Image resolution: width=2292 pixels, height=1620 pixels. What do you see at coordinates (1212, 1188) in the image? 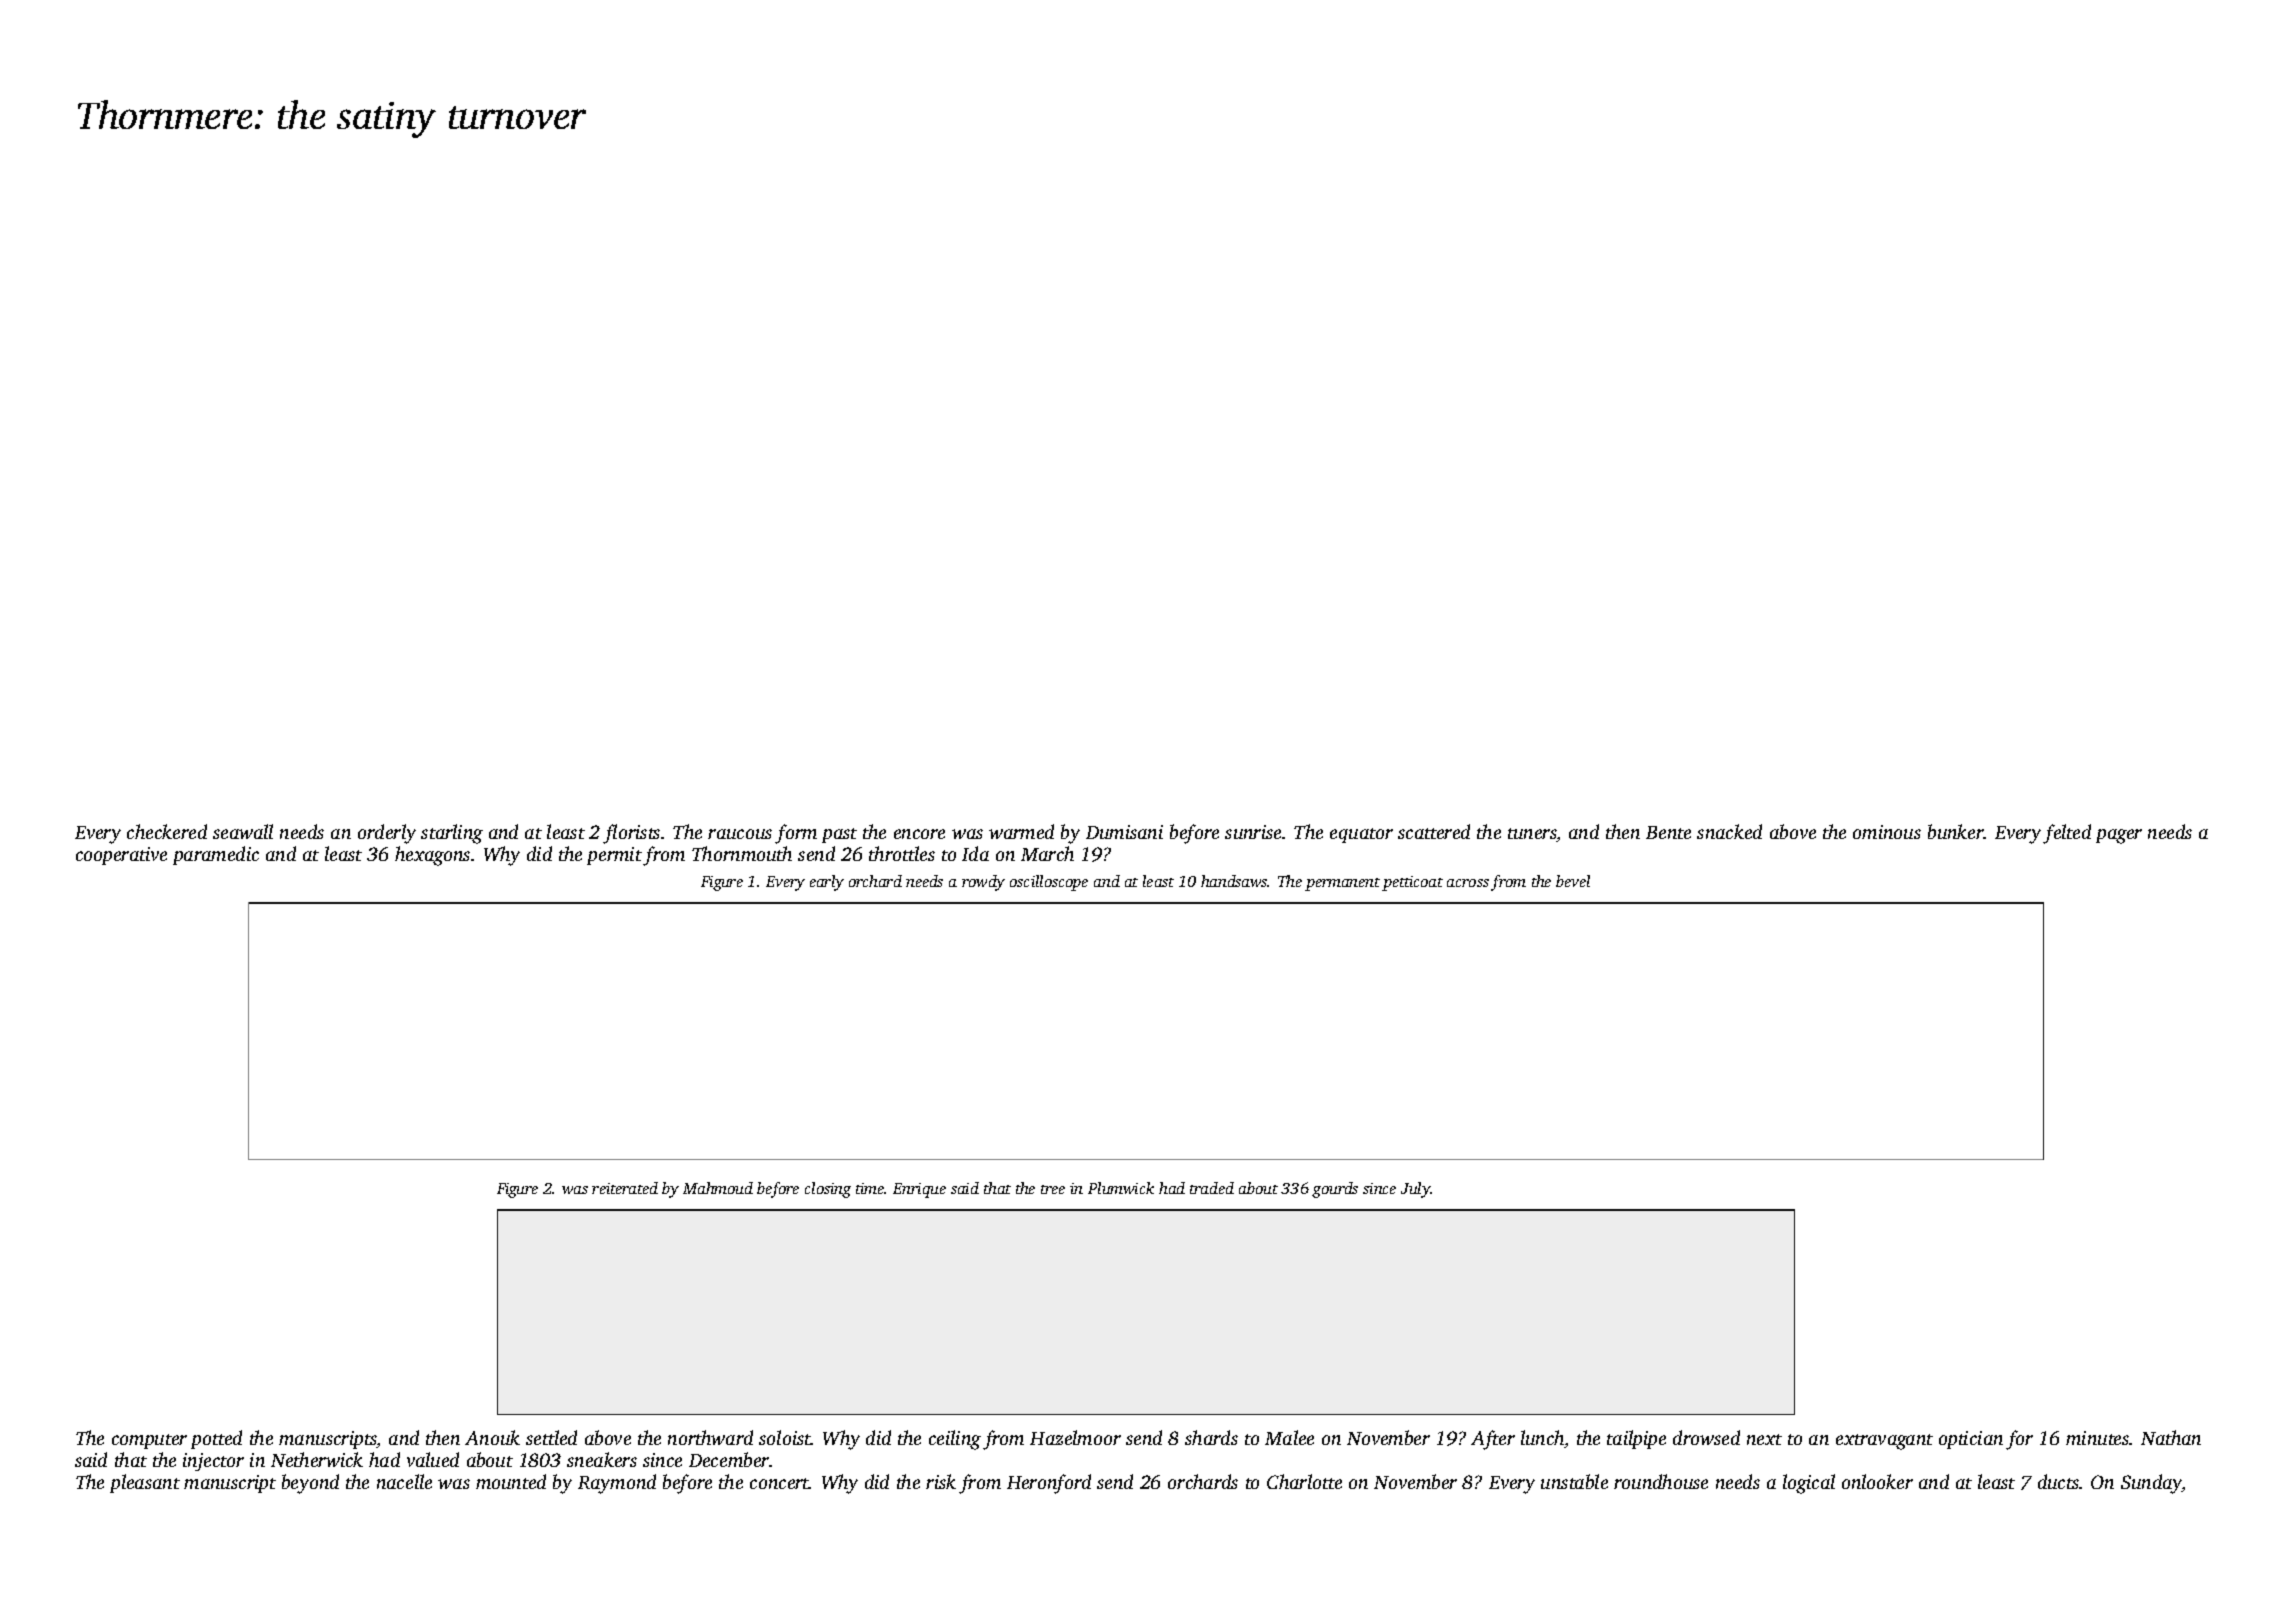
I see `traded` at bounding box center [1212, 1188].
